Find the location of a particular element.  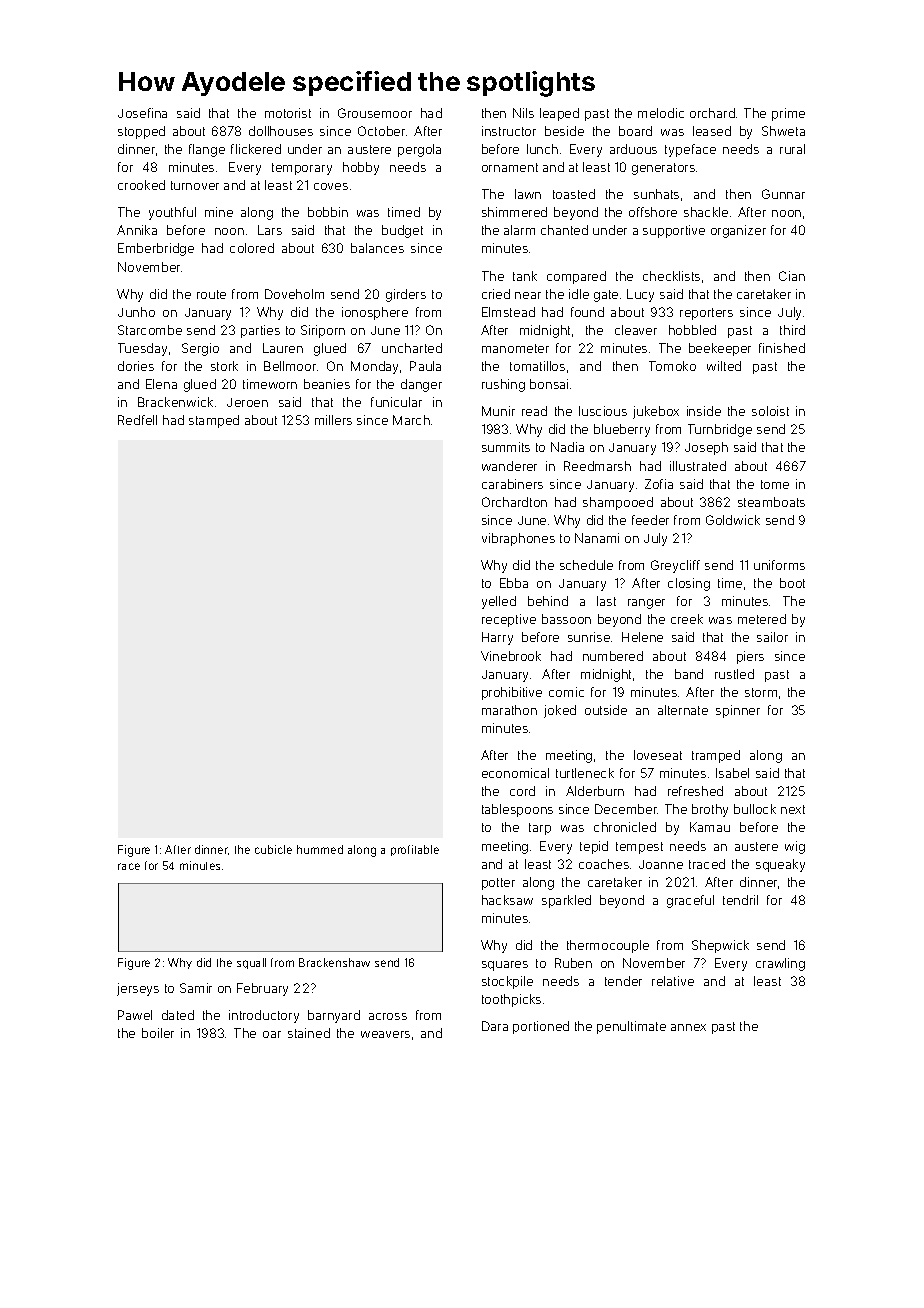

parties is located at coordinates (260, 331).
